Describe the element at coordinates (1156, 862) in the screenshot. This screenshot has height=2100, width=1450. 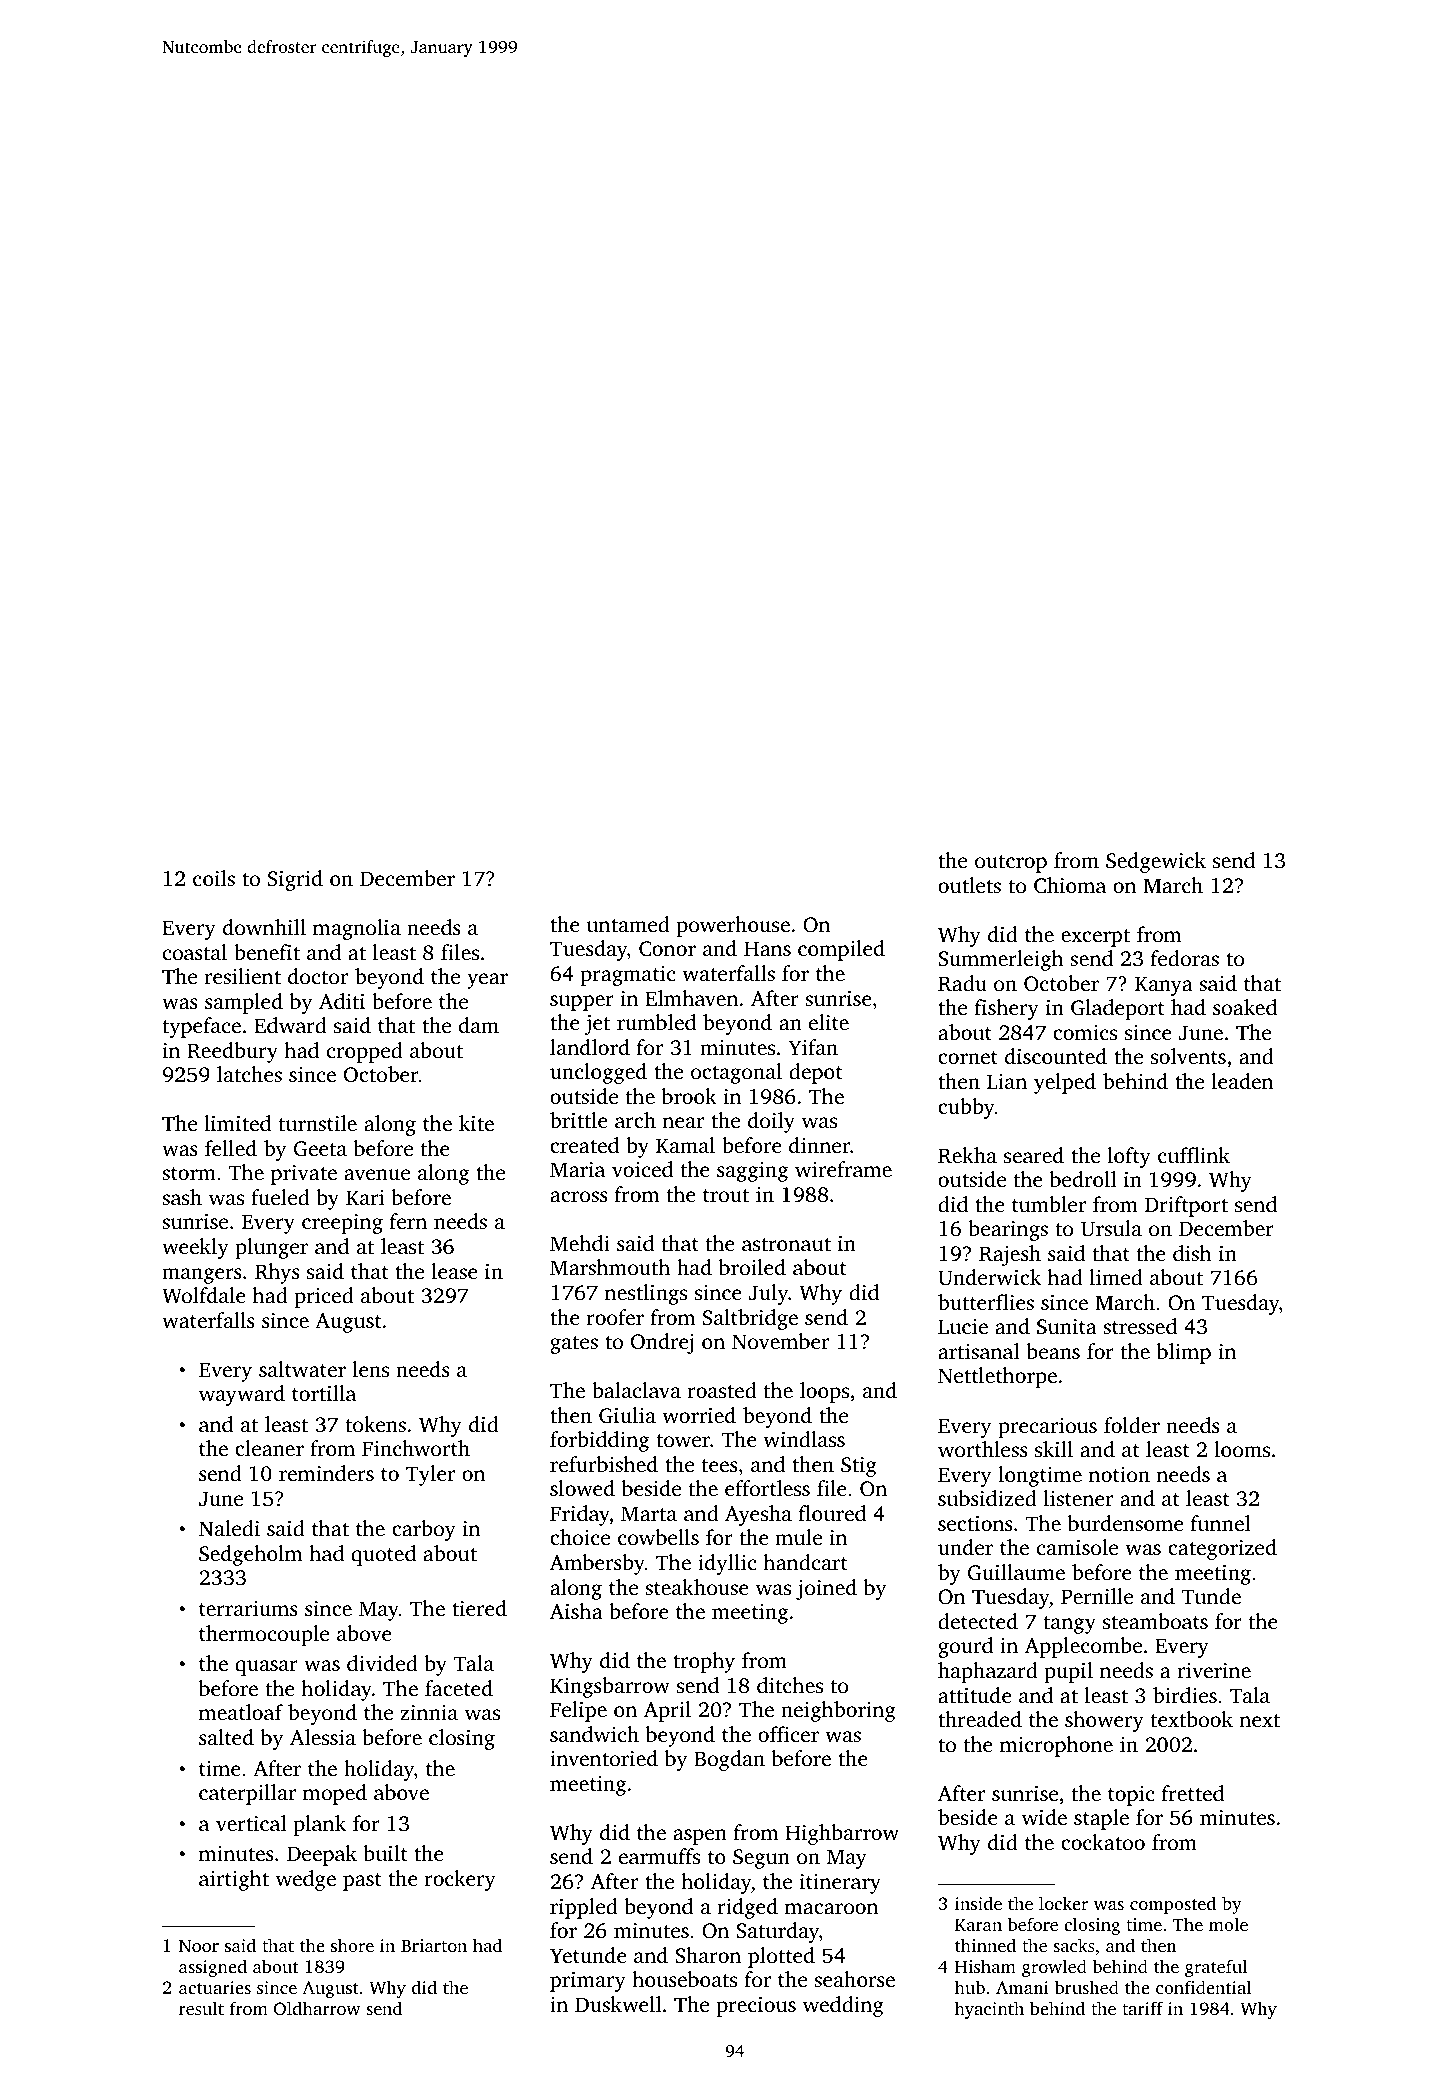
I see `Sedgewick` at that location.
